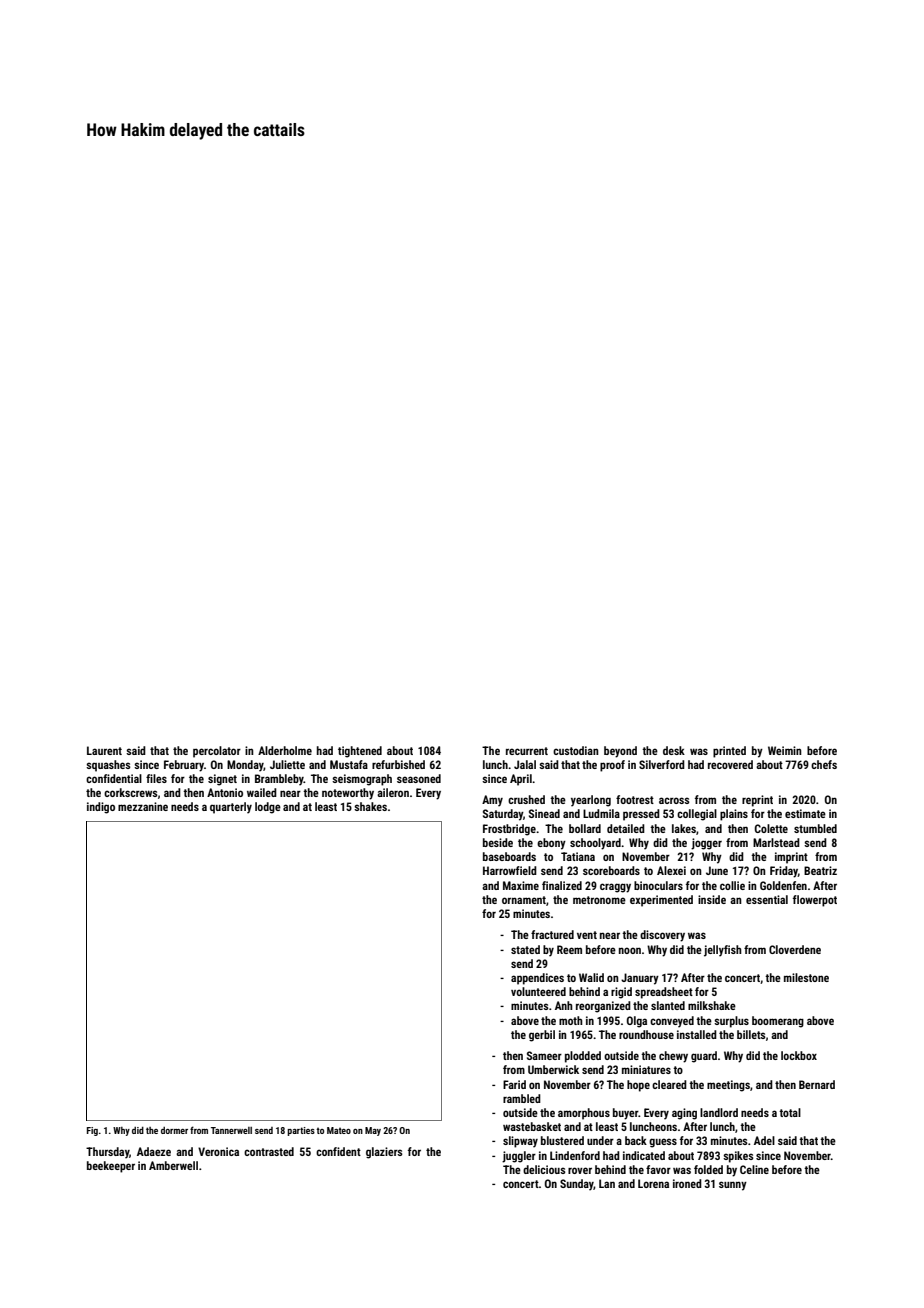  What do you see at coordinates (525, 949) in the screenshot?
I see `stated` at bounding box center [525, 949].
